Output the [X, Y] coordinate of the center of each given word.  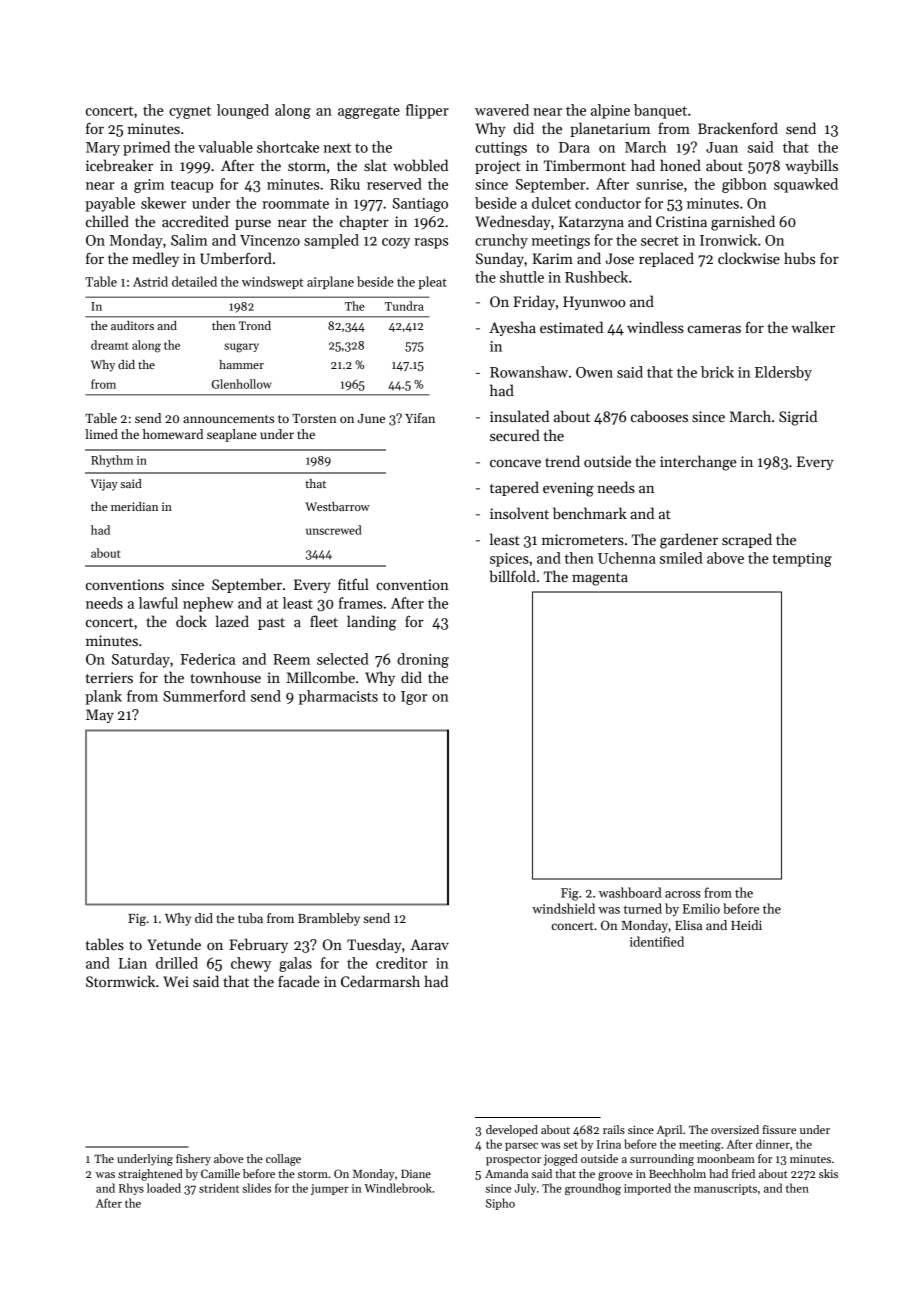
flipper [427, 111]
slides [256, 1188]
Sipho [500, 1204]
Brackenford [738, 128]
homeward [173, 434]
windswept [273, 282]
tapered [514, 488]
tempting [802, 560]
